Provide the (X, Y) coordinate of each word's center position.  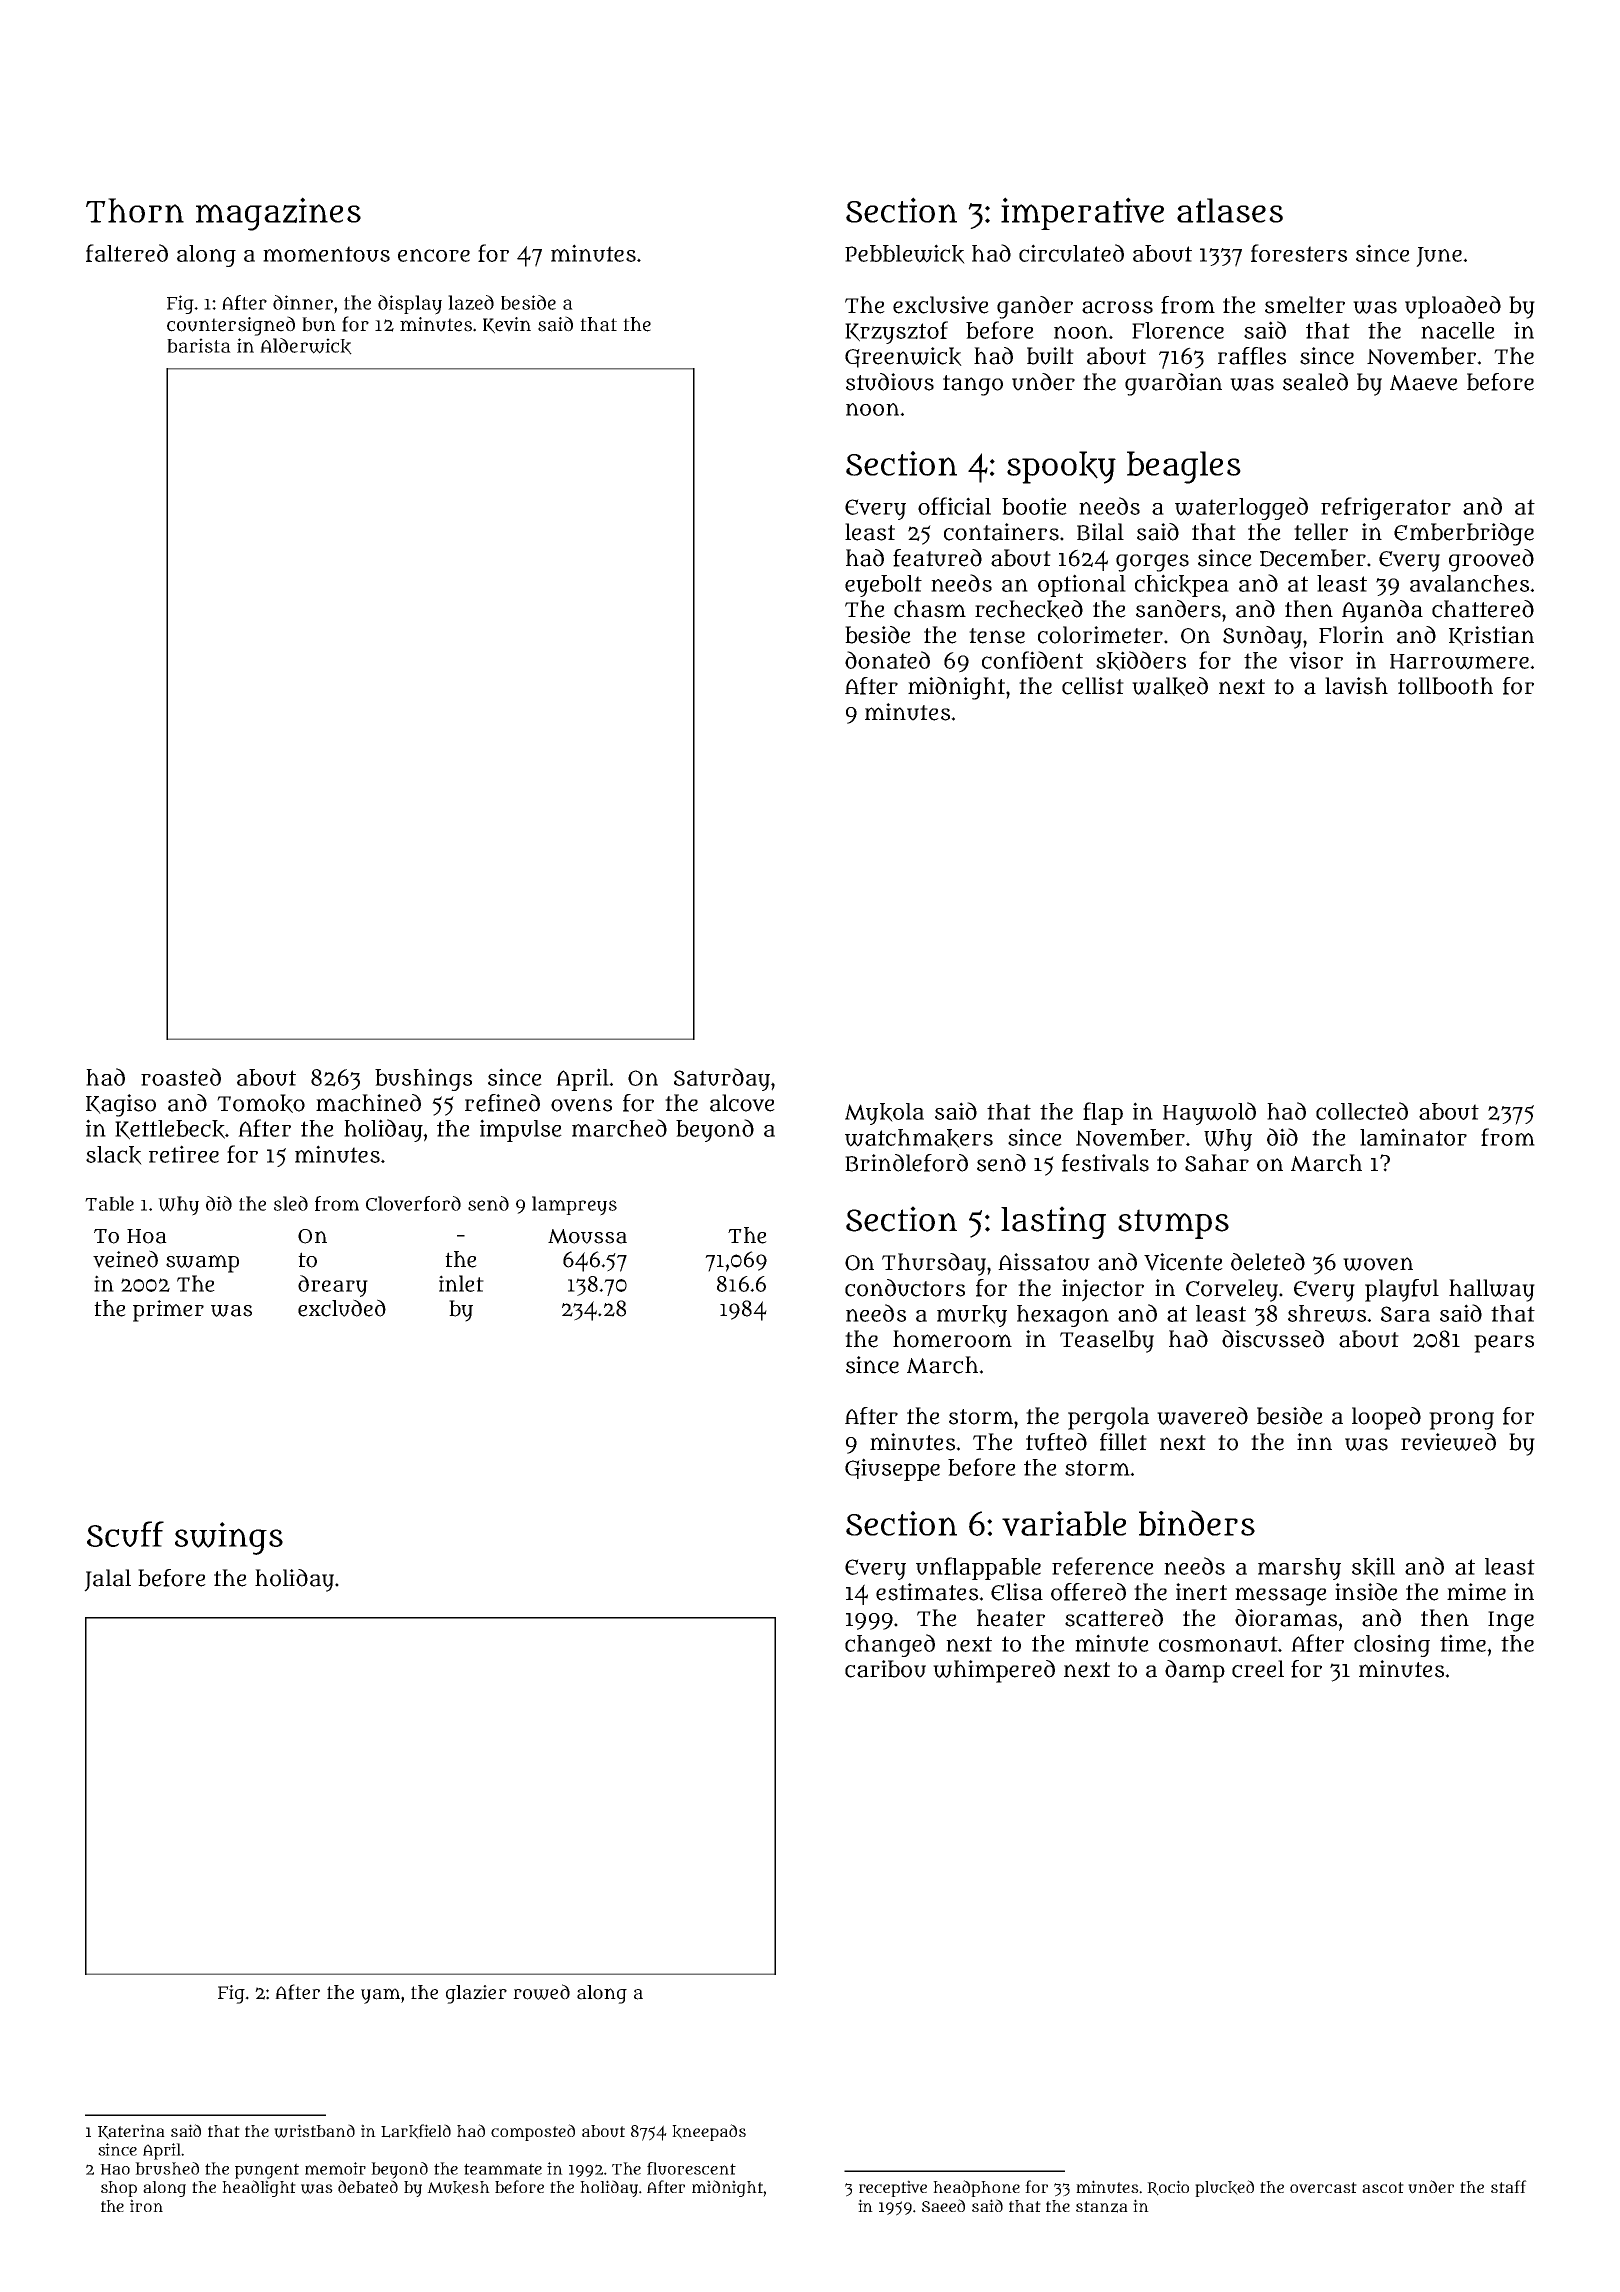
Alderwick (306, 346)
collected (1362, 1111)
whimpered (994, 1671)
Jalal (107, 1580)
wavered (1202, 1416)
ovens (581, 1105)
